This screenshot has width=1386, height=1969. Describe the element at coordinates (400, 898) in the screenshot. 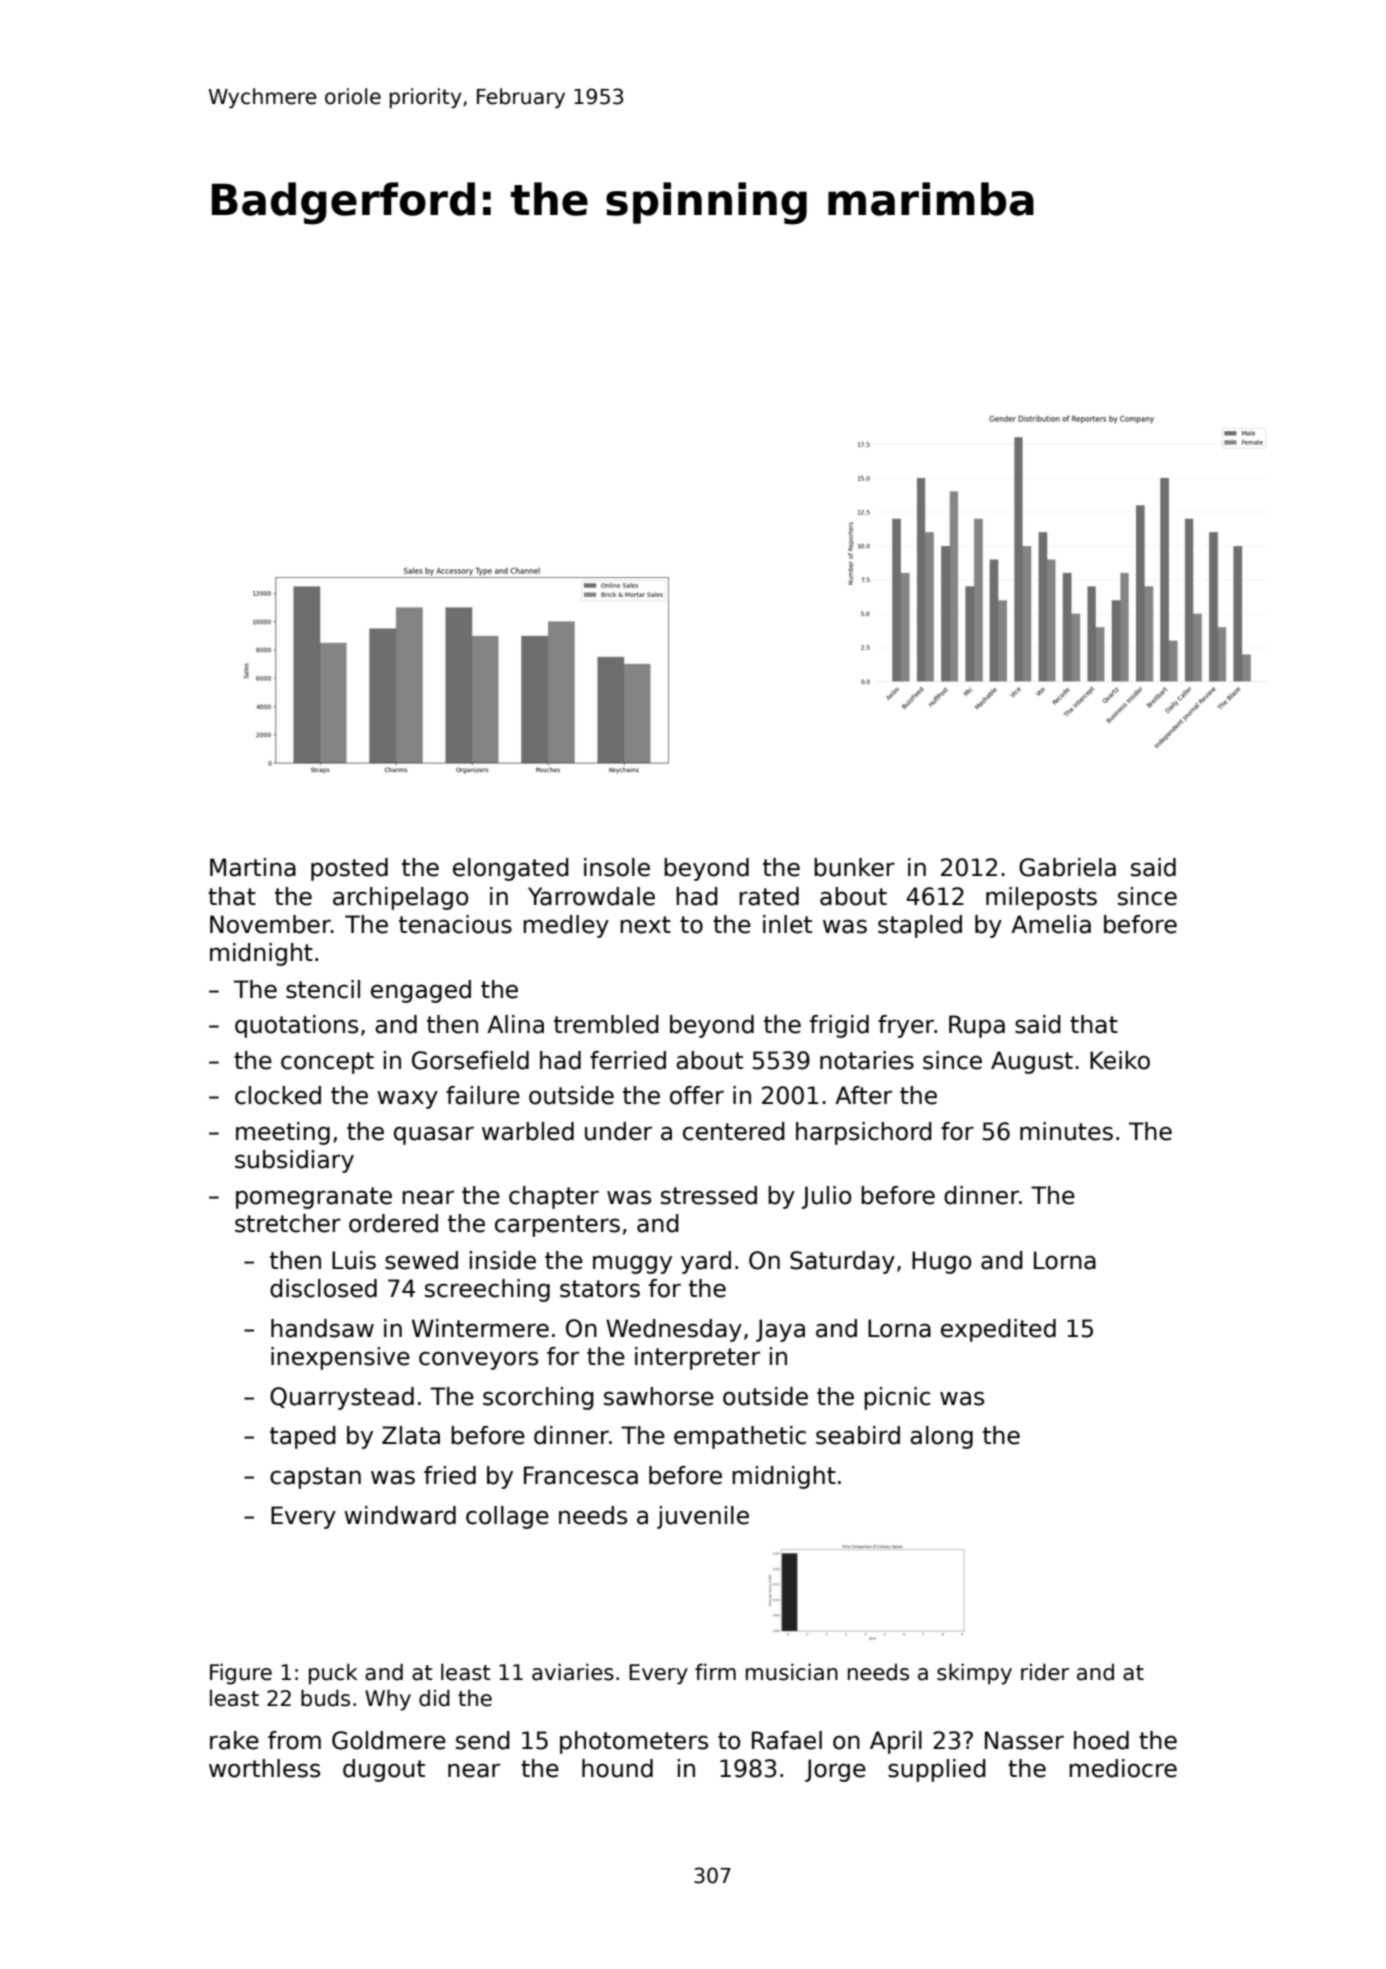

I see `archipelago` at that location.
